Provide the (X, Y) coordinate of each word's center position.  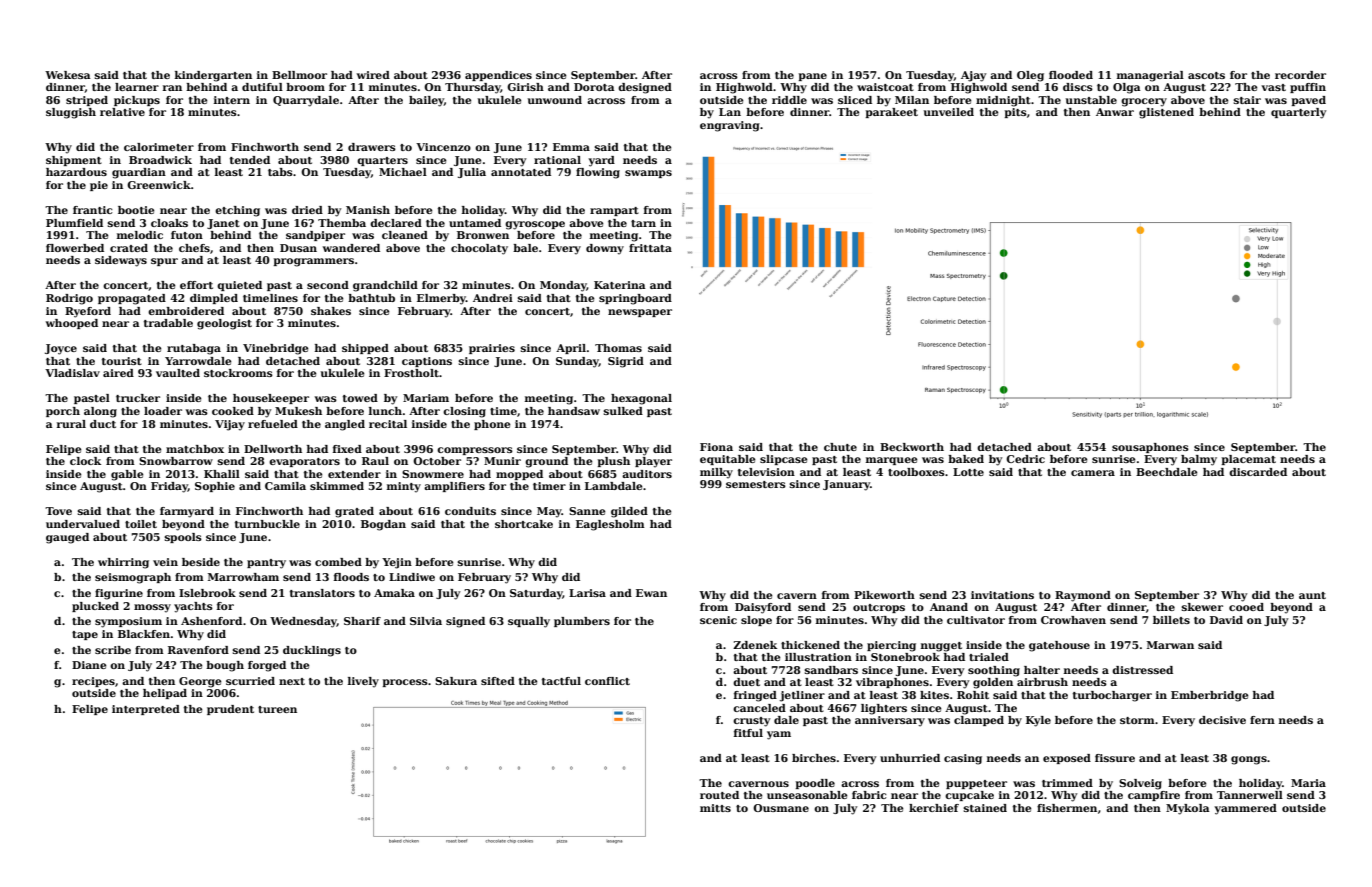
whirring (123, 563)
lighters (884, 709)
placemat (1249, 460)
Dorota (594, 87)
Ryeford (88, 312)
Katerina (620, 285)
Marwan (1170, 645)
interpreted (146, 710)
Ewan (651, 593)
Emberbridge (1210, 696)
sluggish (71, 113)
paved (1309, 101)
